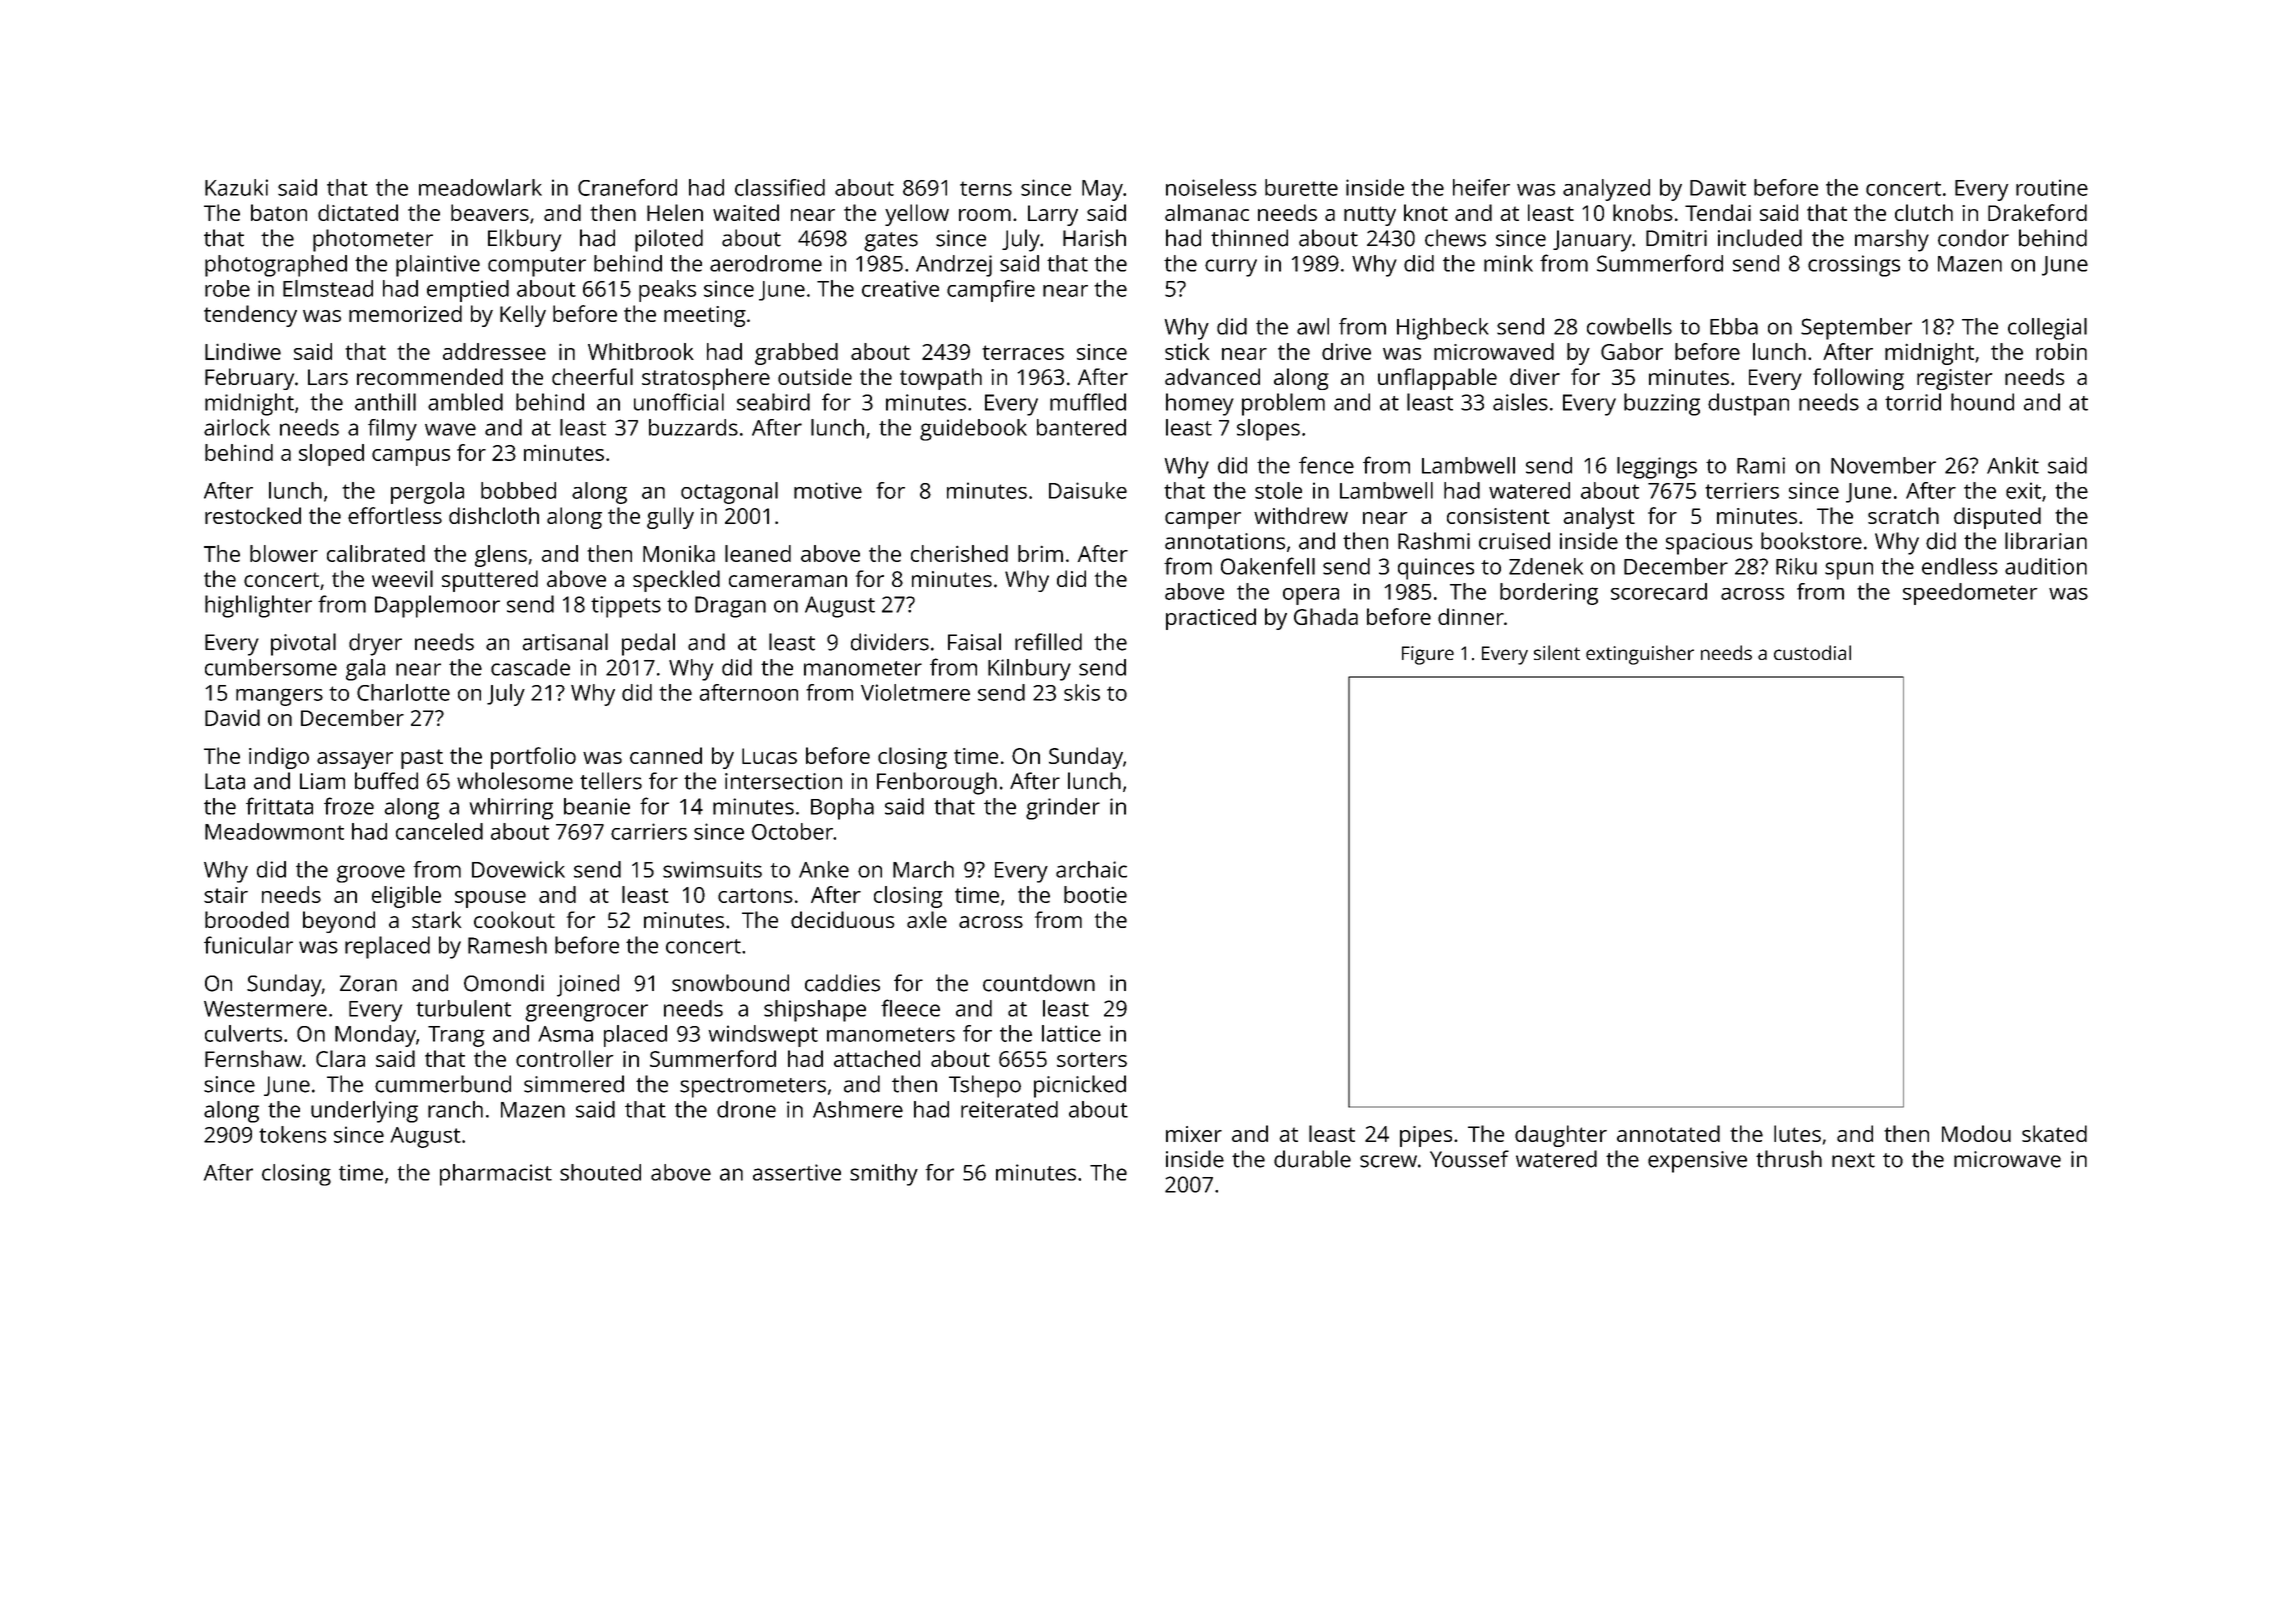  I want to click on peaks, so click(667, 291).
